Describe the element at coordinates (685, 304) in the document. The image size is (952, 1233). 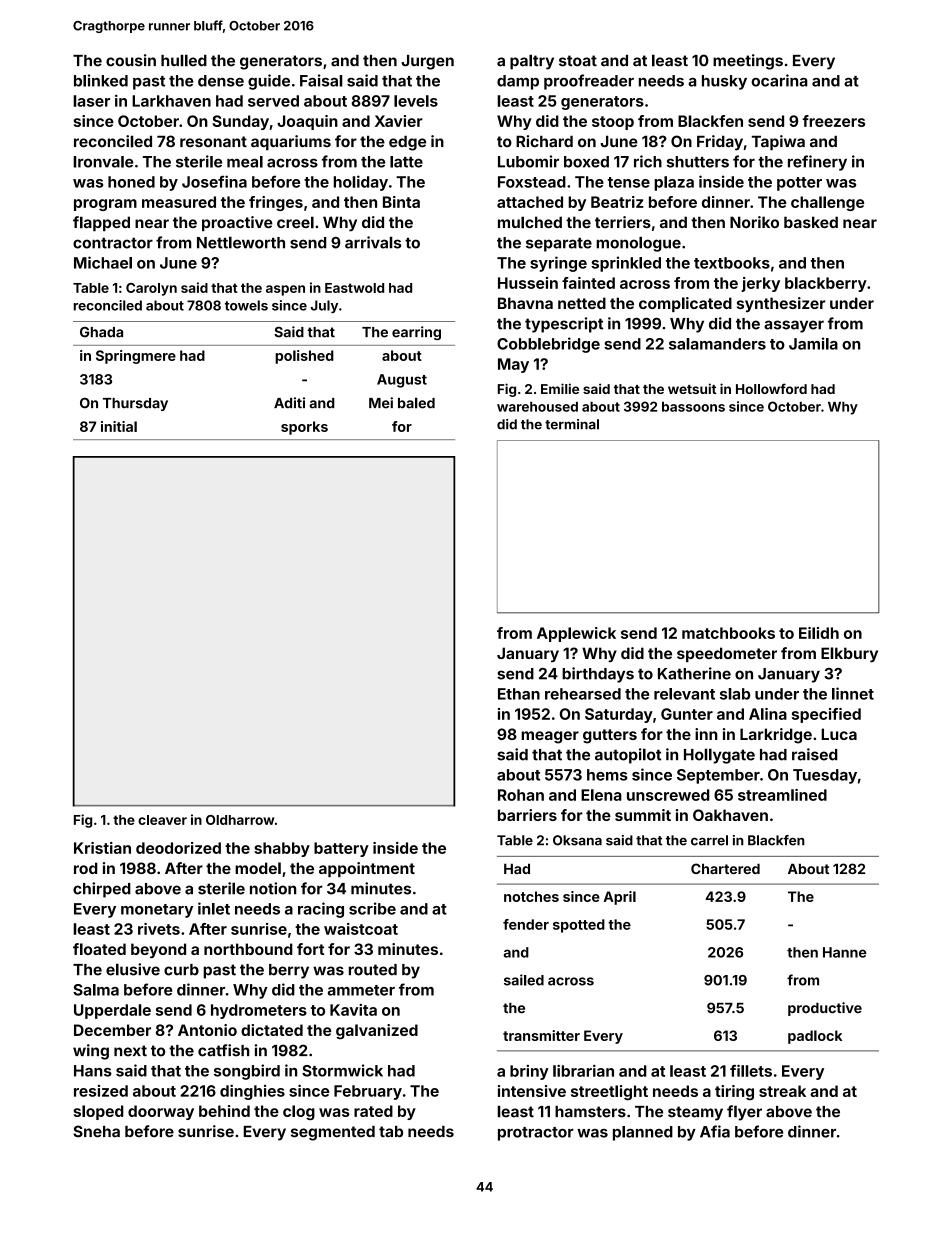
I see `complicated` at that location.
